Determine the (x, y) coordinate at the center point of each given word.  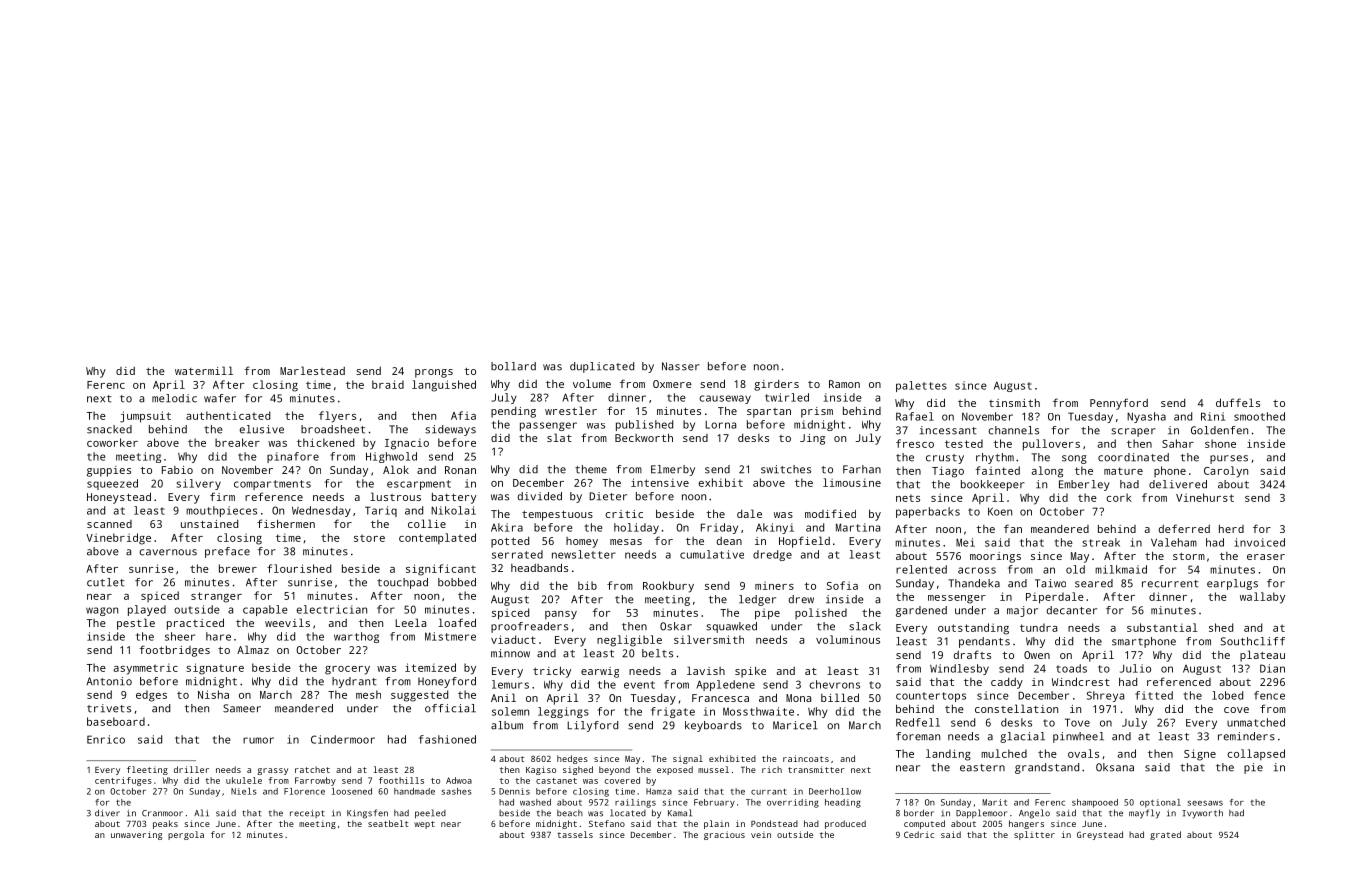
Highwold (391, 457)
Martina (858, 527)
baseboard (116, 721)
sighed (578, 770)
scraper (1133, 432)
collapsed (1256, 754)
